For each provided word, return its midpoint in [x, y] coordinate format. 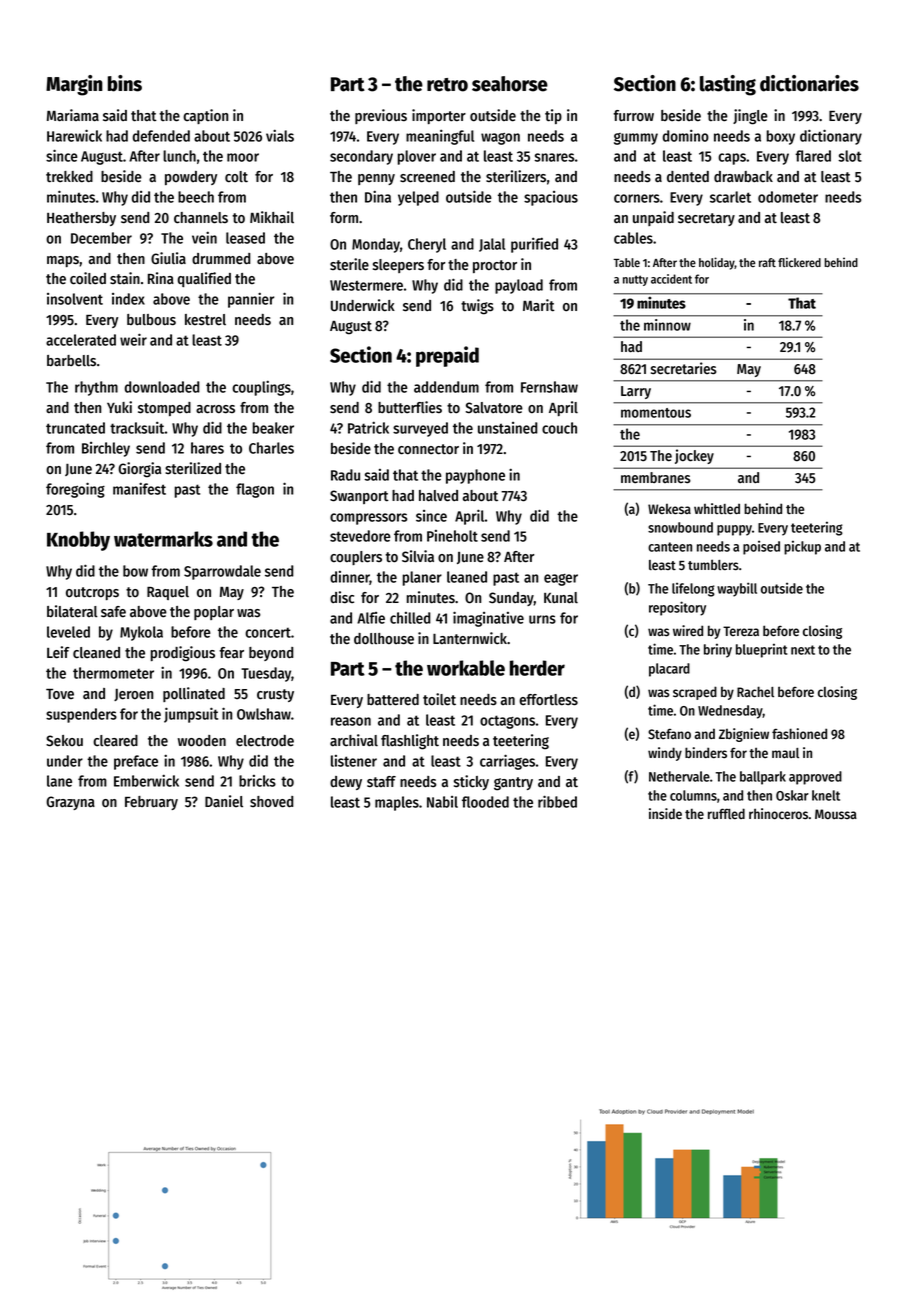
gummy [636, 139]
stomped [164, 409]
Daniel [224, 801]
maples [397, 803]
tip [553, 116]
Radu [345, 475]
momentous [656, 413]
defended [161, 136]
